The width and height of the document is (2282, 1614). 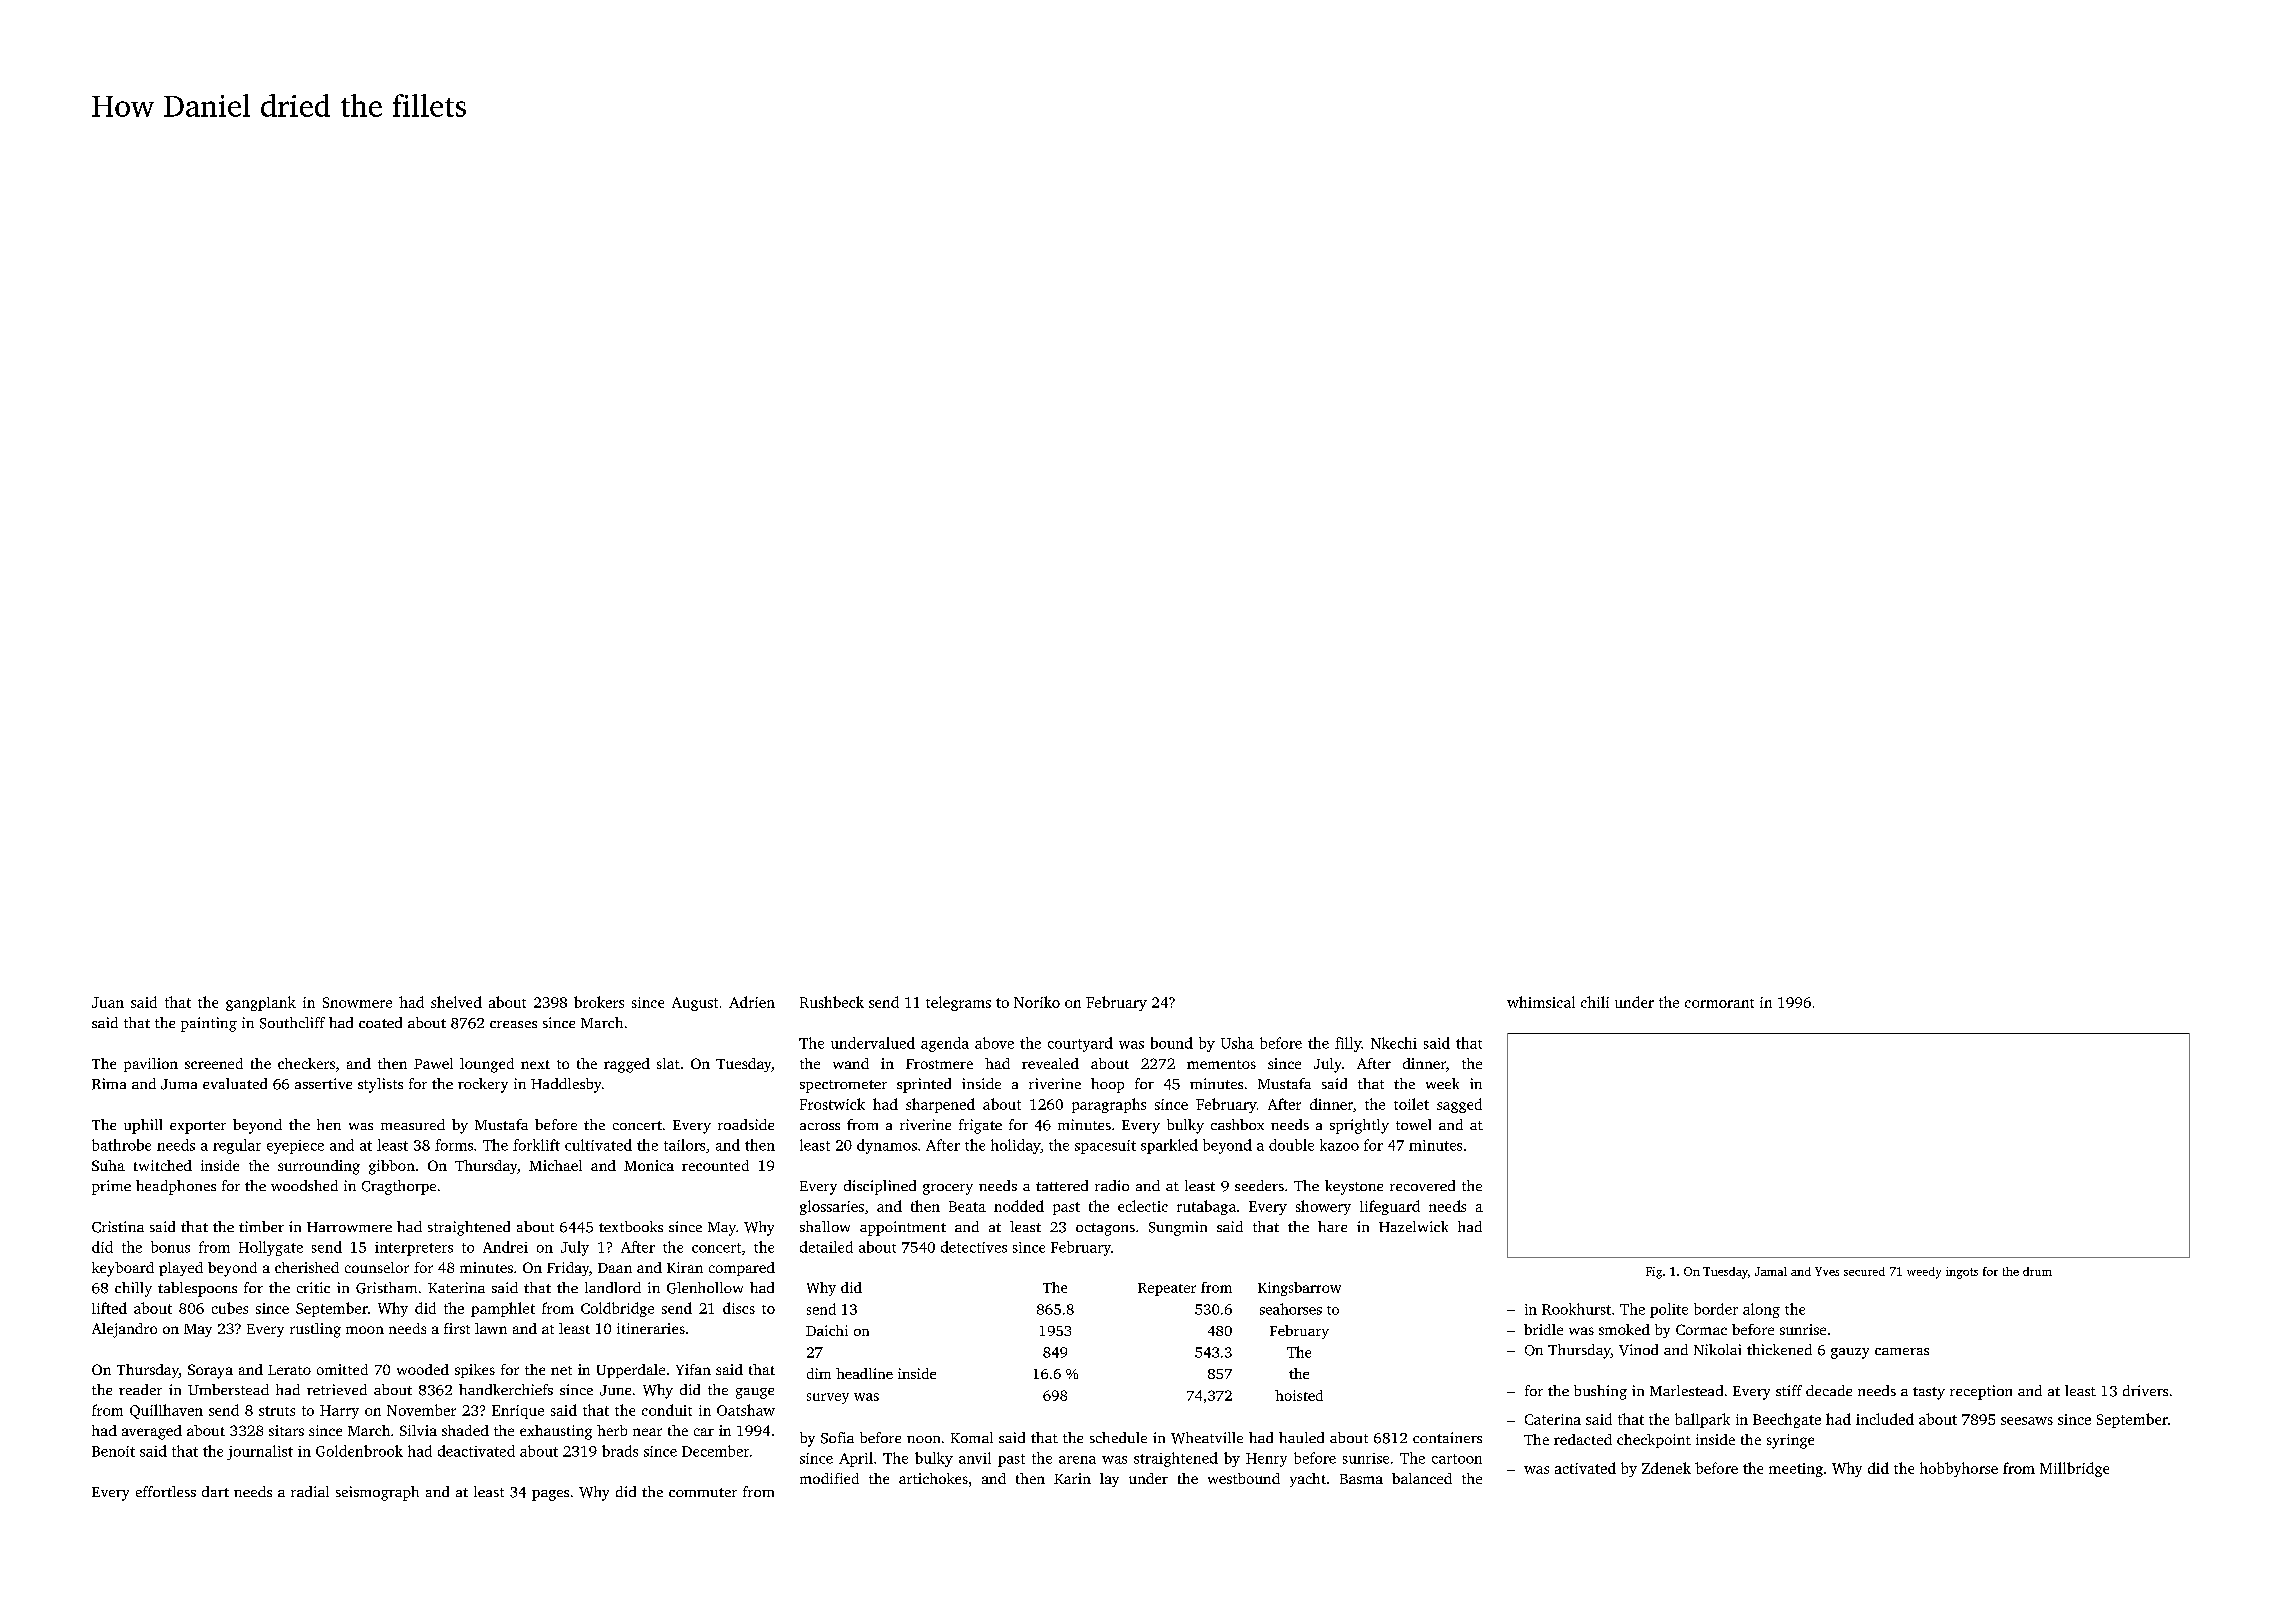 What do you see at coordinates (536, 1145) in the document?
I see `forklift` at bounding box center [536, 1145].
